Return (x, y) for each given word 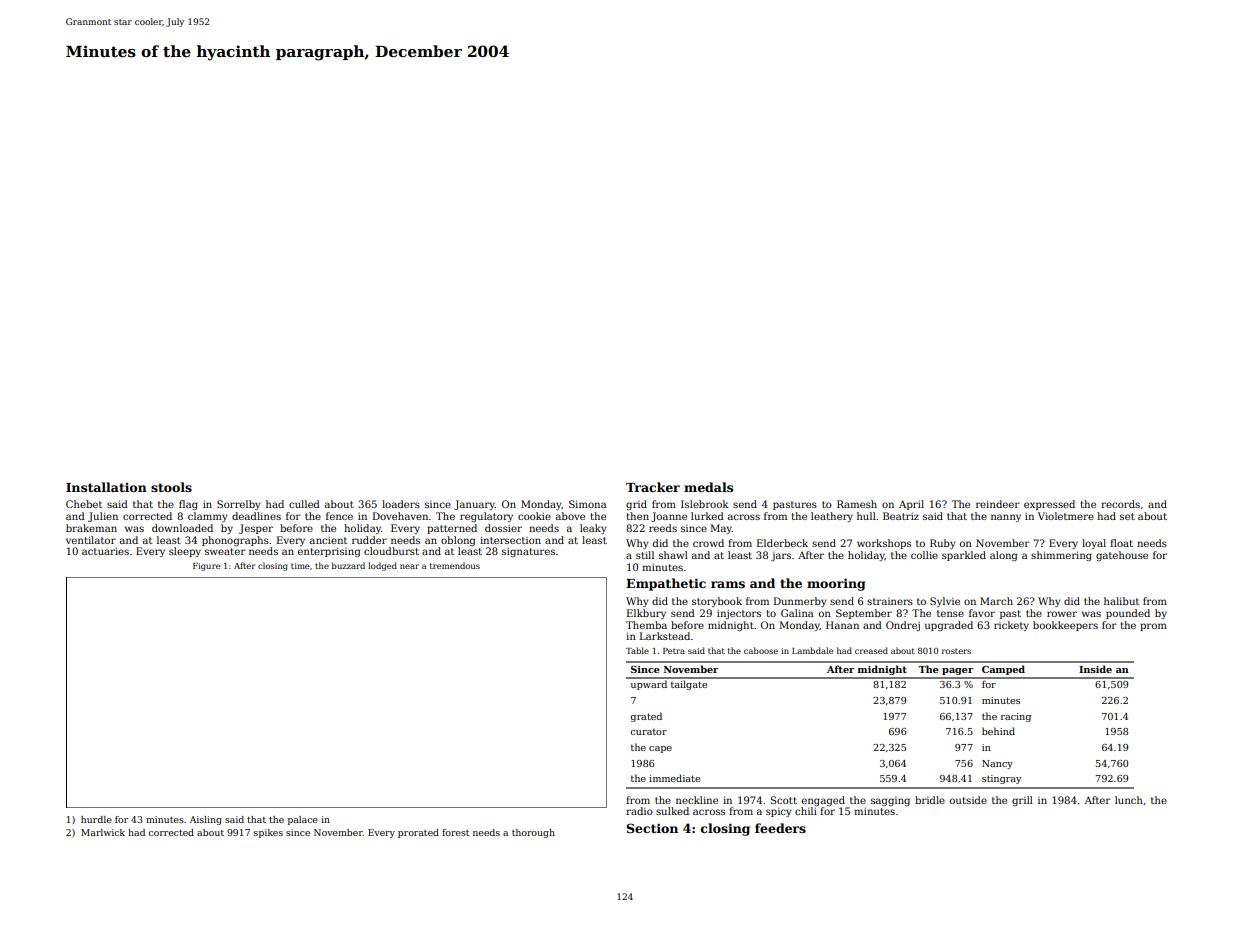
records (1120, 504)
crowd (708, 543)
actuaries (105, 551)
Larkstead (665, 636)
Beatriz (901, 516)
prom (1153, 627)
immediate (674, 778)
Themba (646, 625)
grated (646, 717)
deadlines (256, 516)
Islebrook (705, 504)
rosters (956, 651)
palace (303, 820)
